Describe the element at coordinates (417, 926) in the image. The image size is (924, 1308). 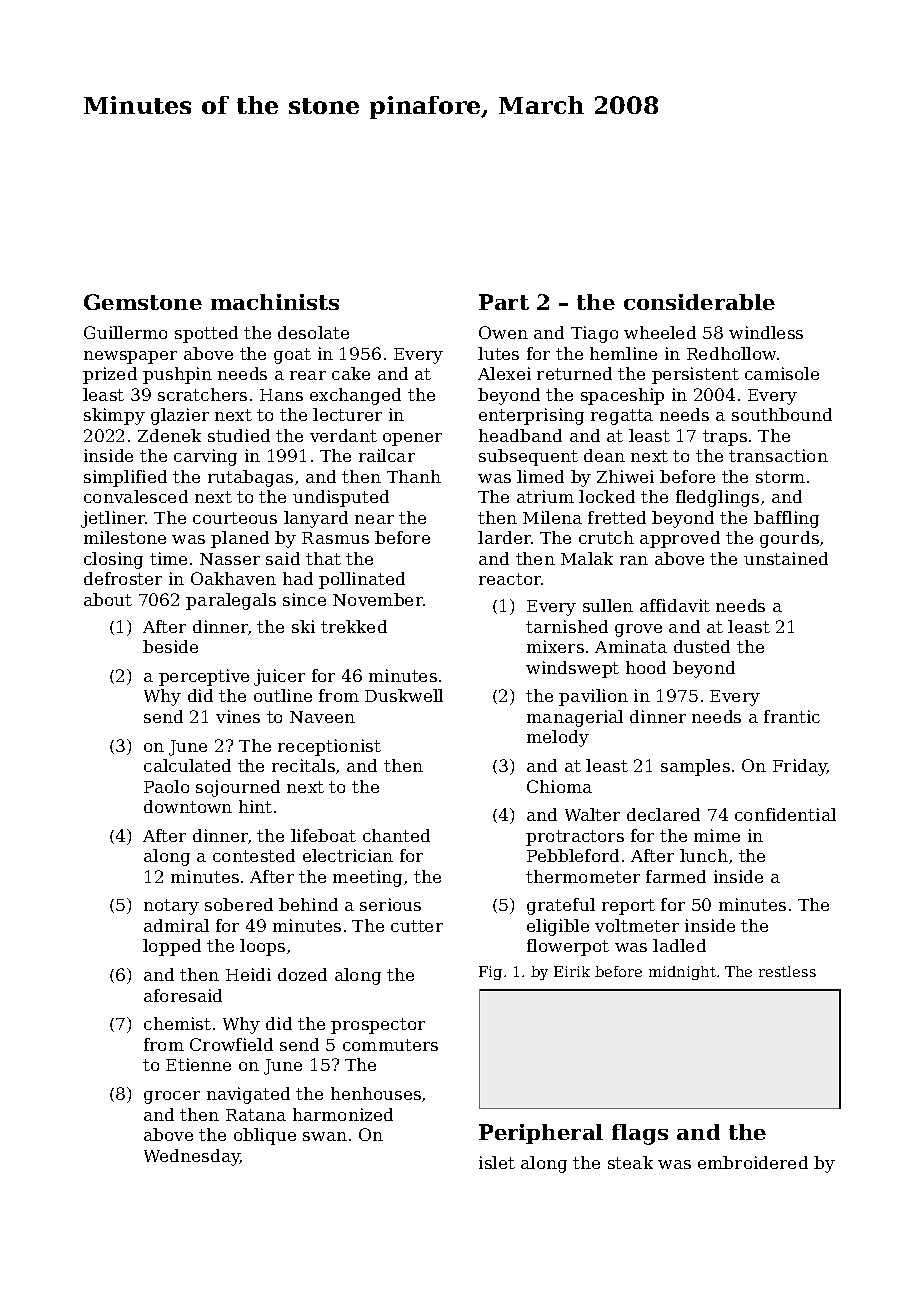
I see `cutter` at that location.
